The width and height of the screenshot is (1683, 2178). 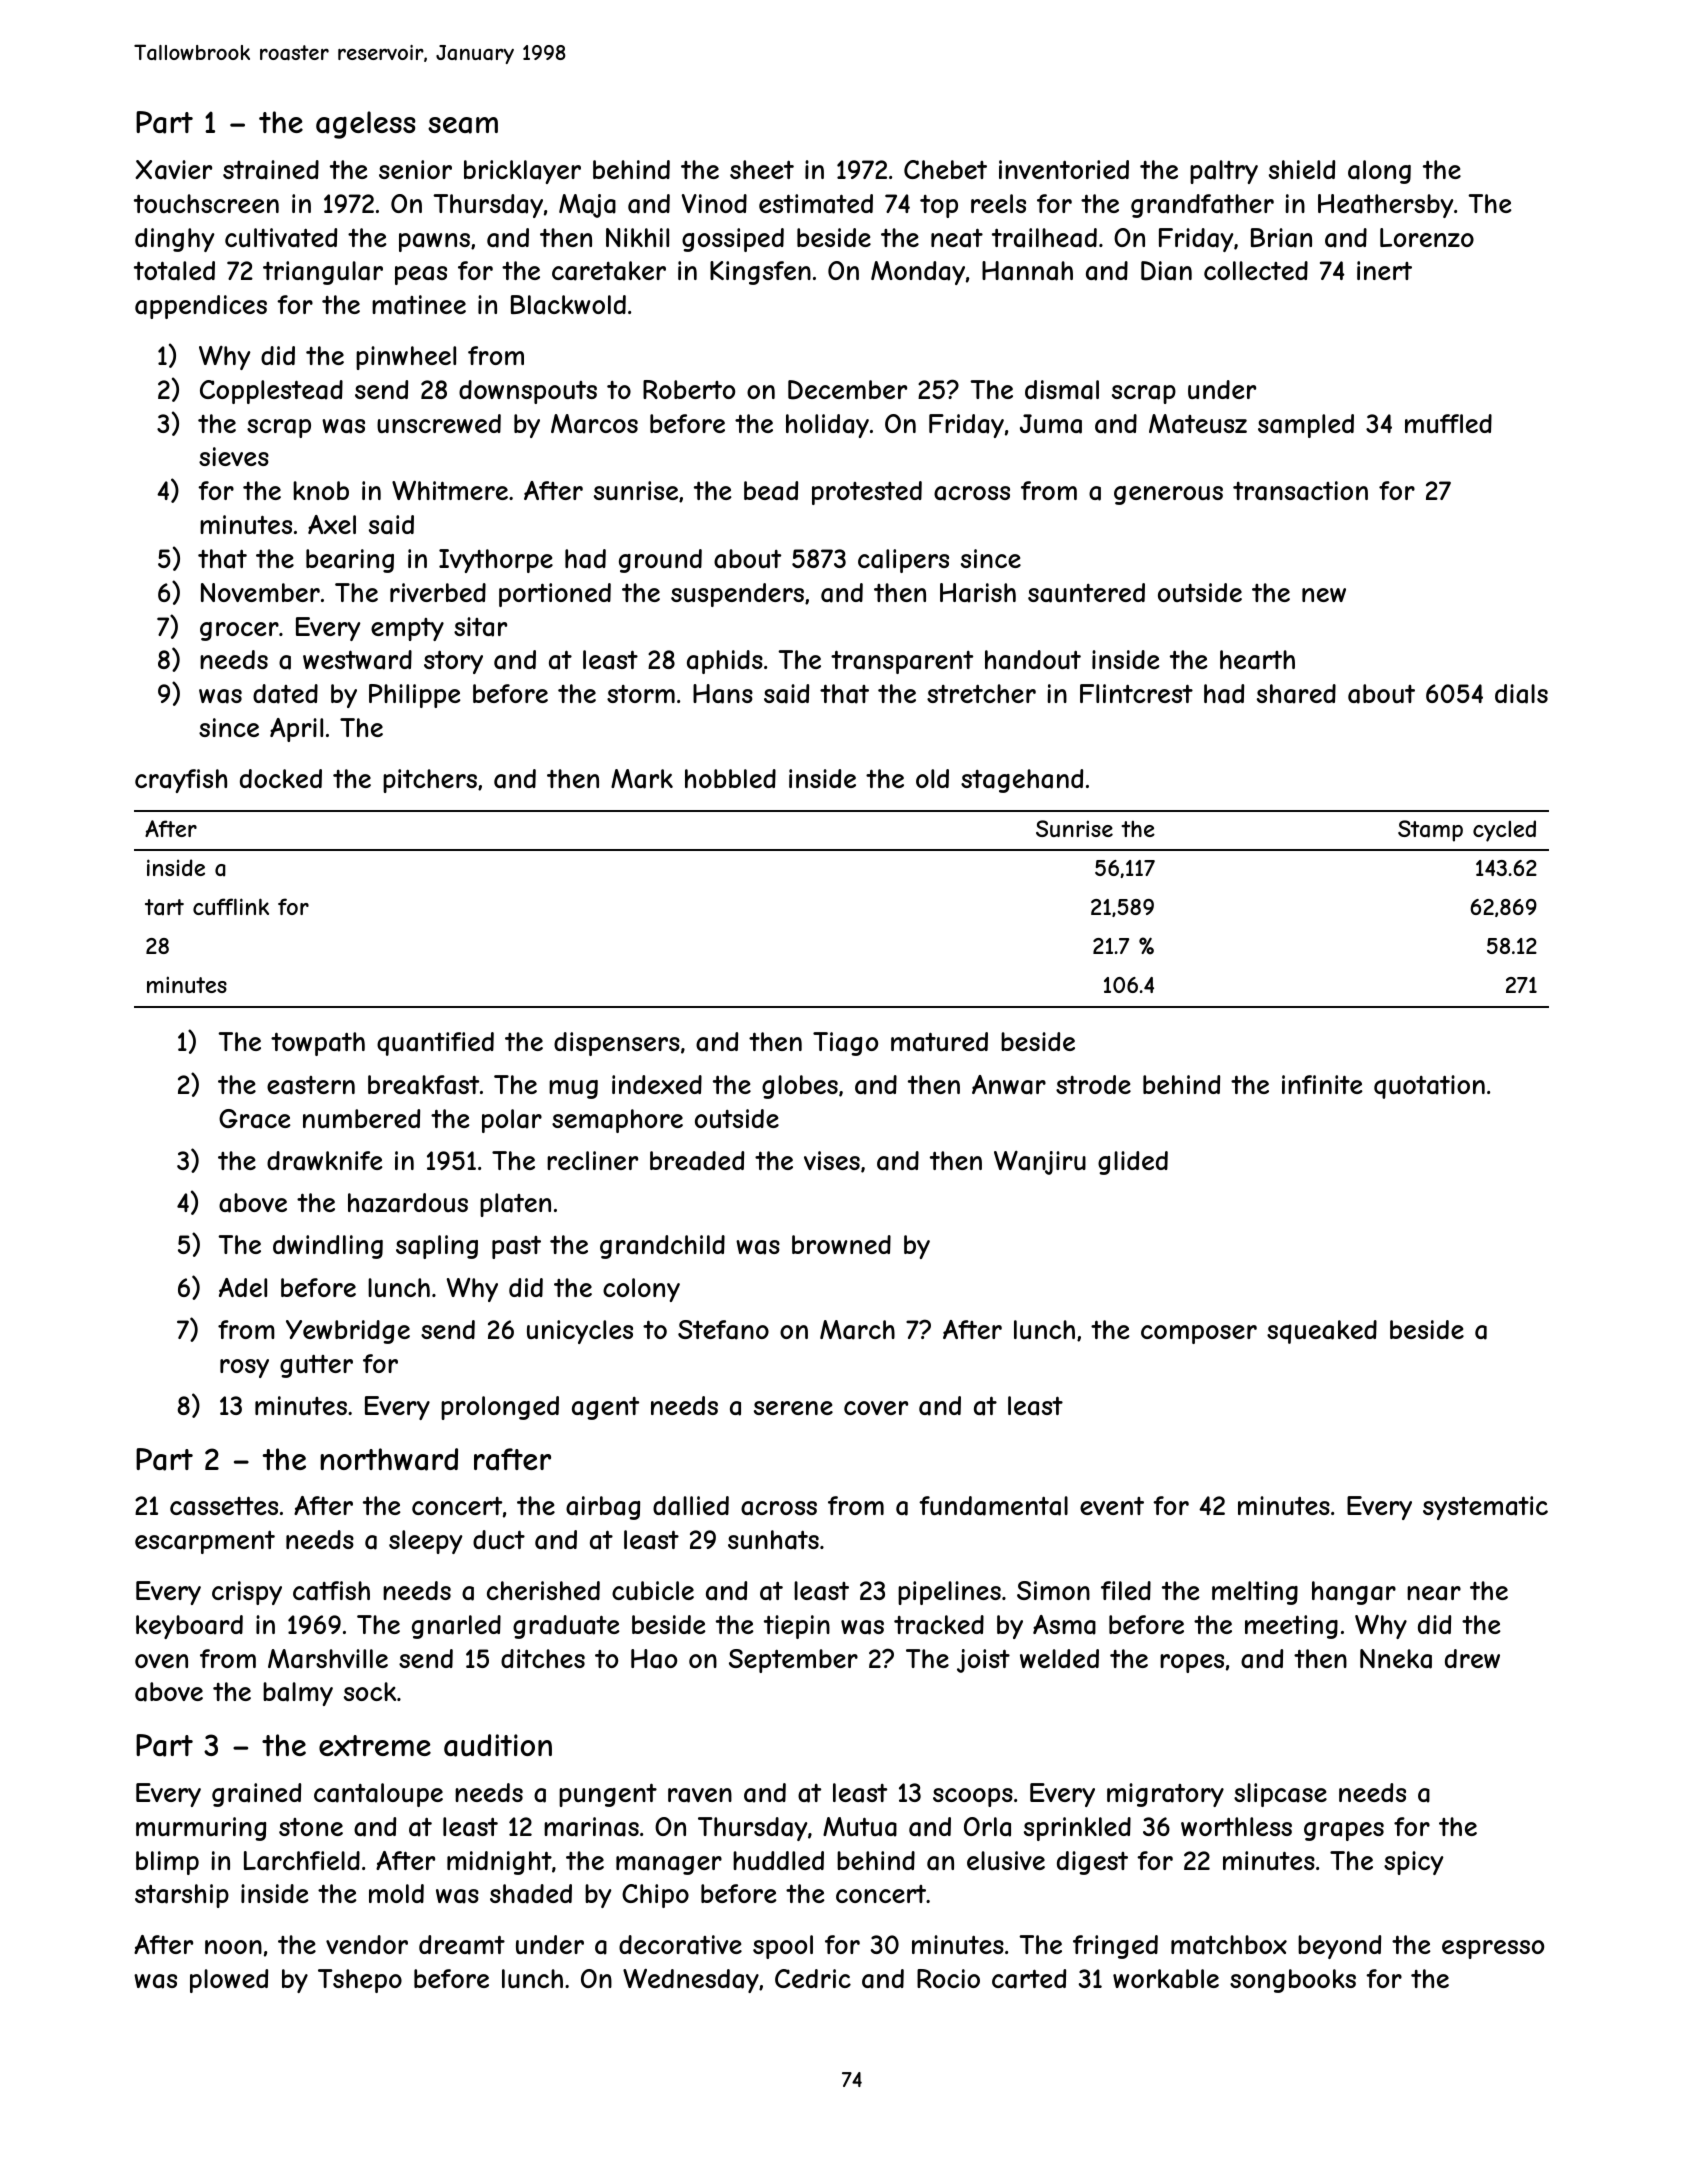 What do you see at coordinates (1472, 1658) in the screenshot?
I see `drew` at bounding box center [1472, 1658].
